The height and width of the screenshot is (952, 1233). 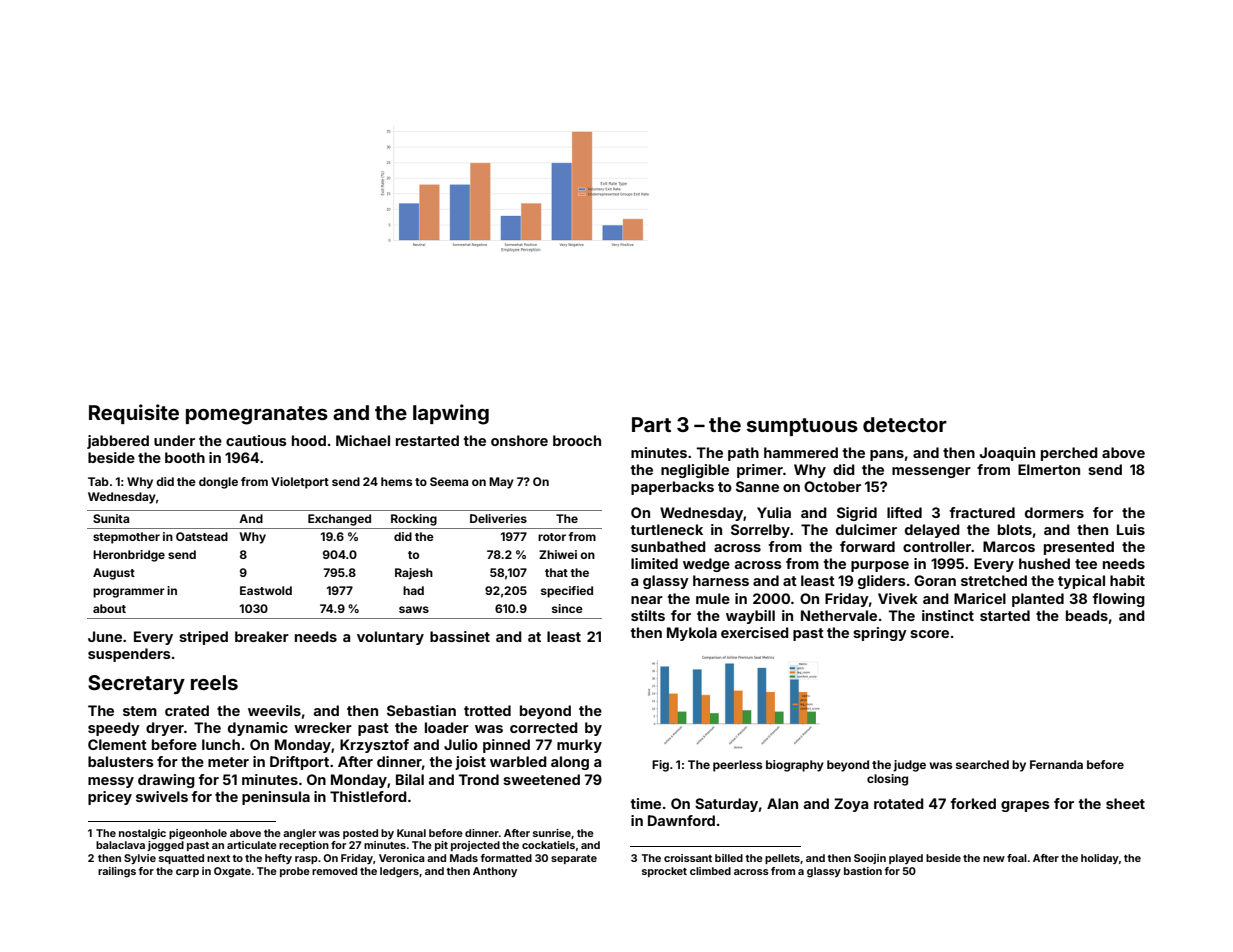 What do you see at coordinates (1069, 454) in the screenshot?
I see `perched` at bounding box center [1069, 454].
